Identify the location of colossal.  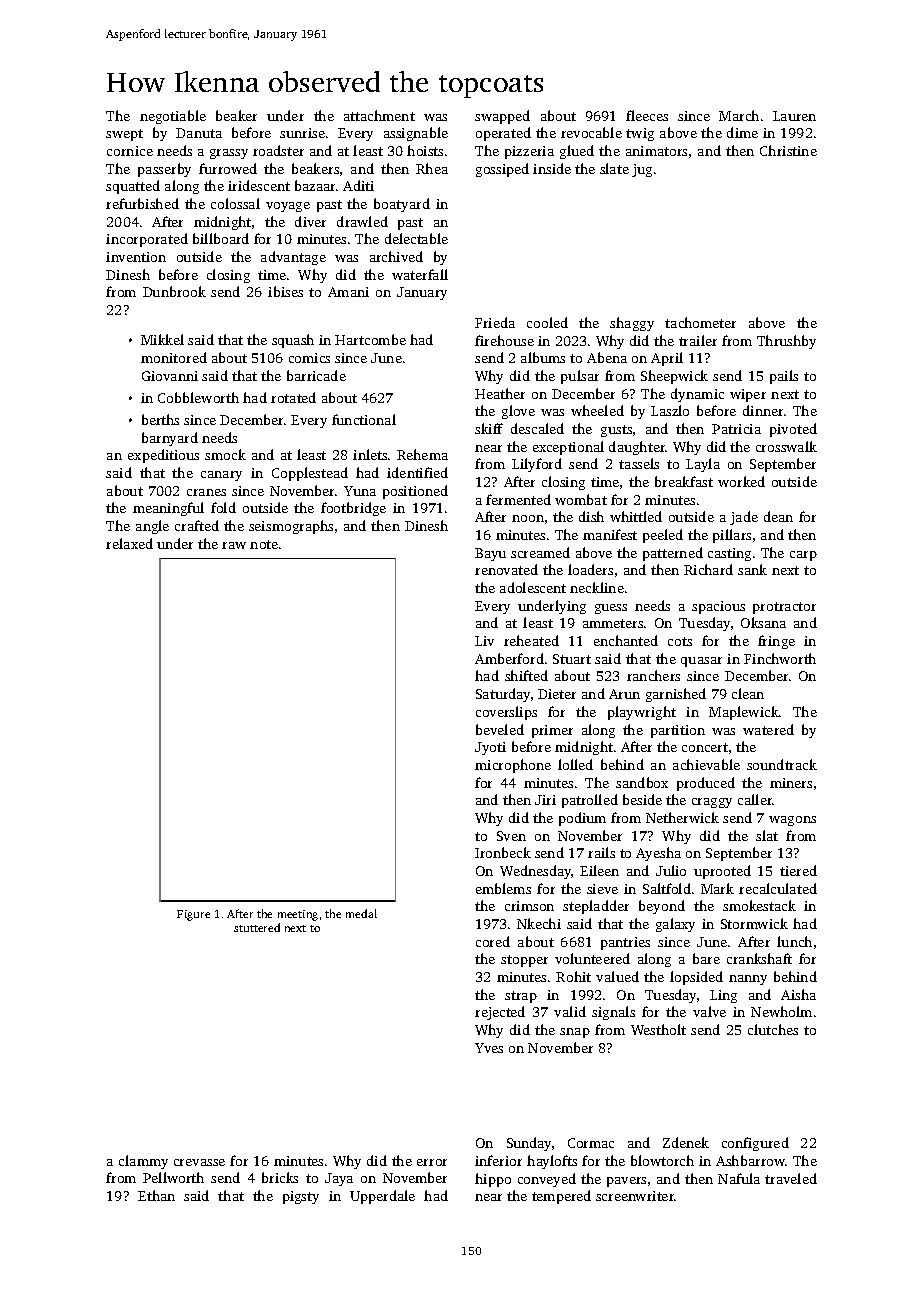
(235, 203).
